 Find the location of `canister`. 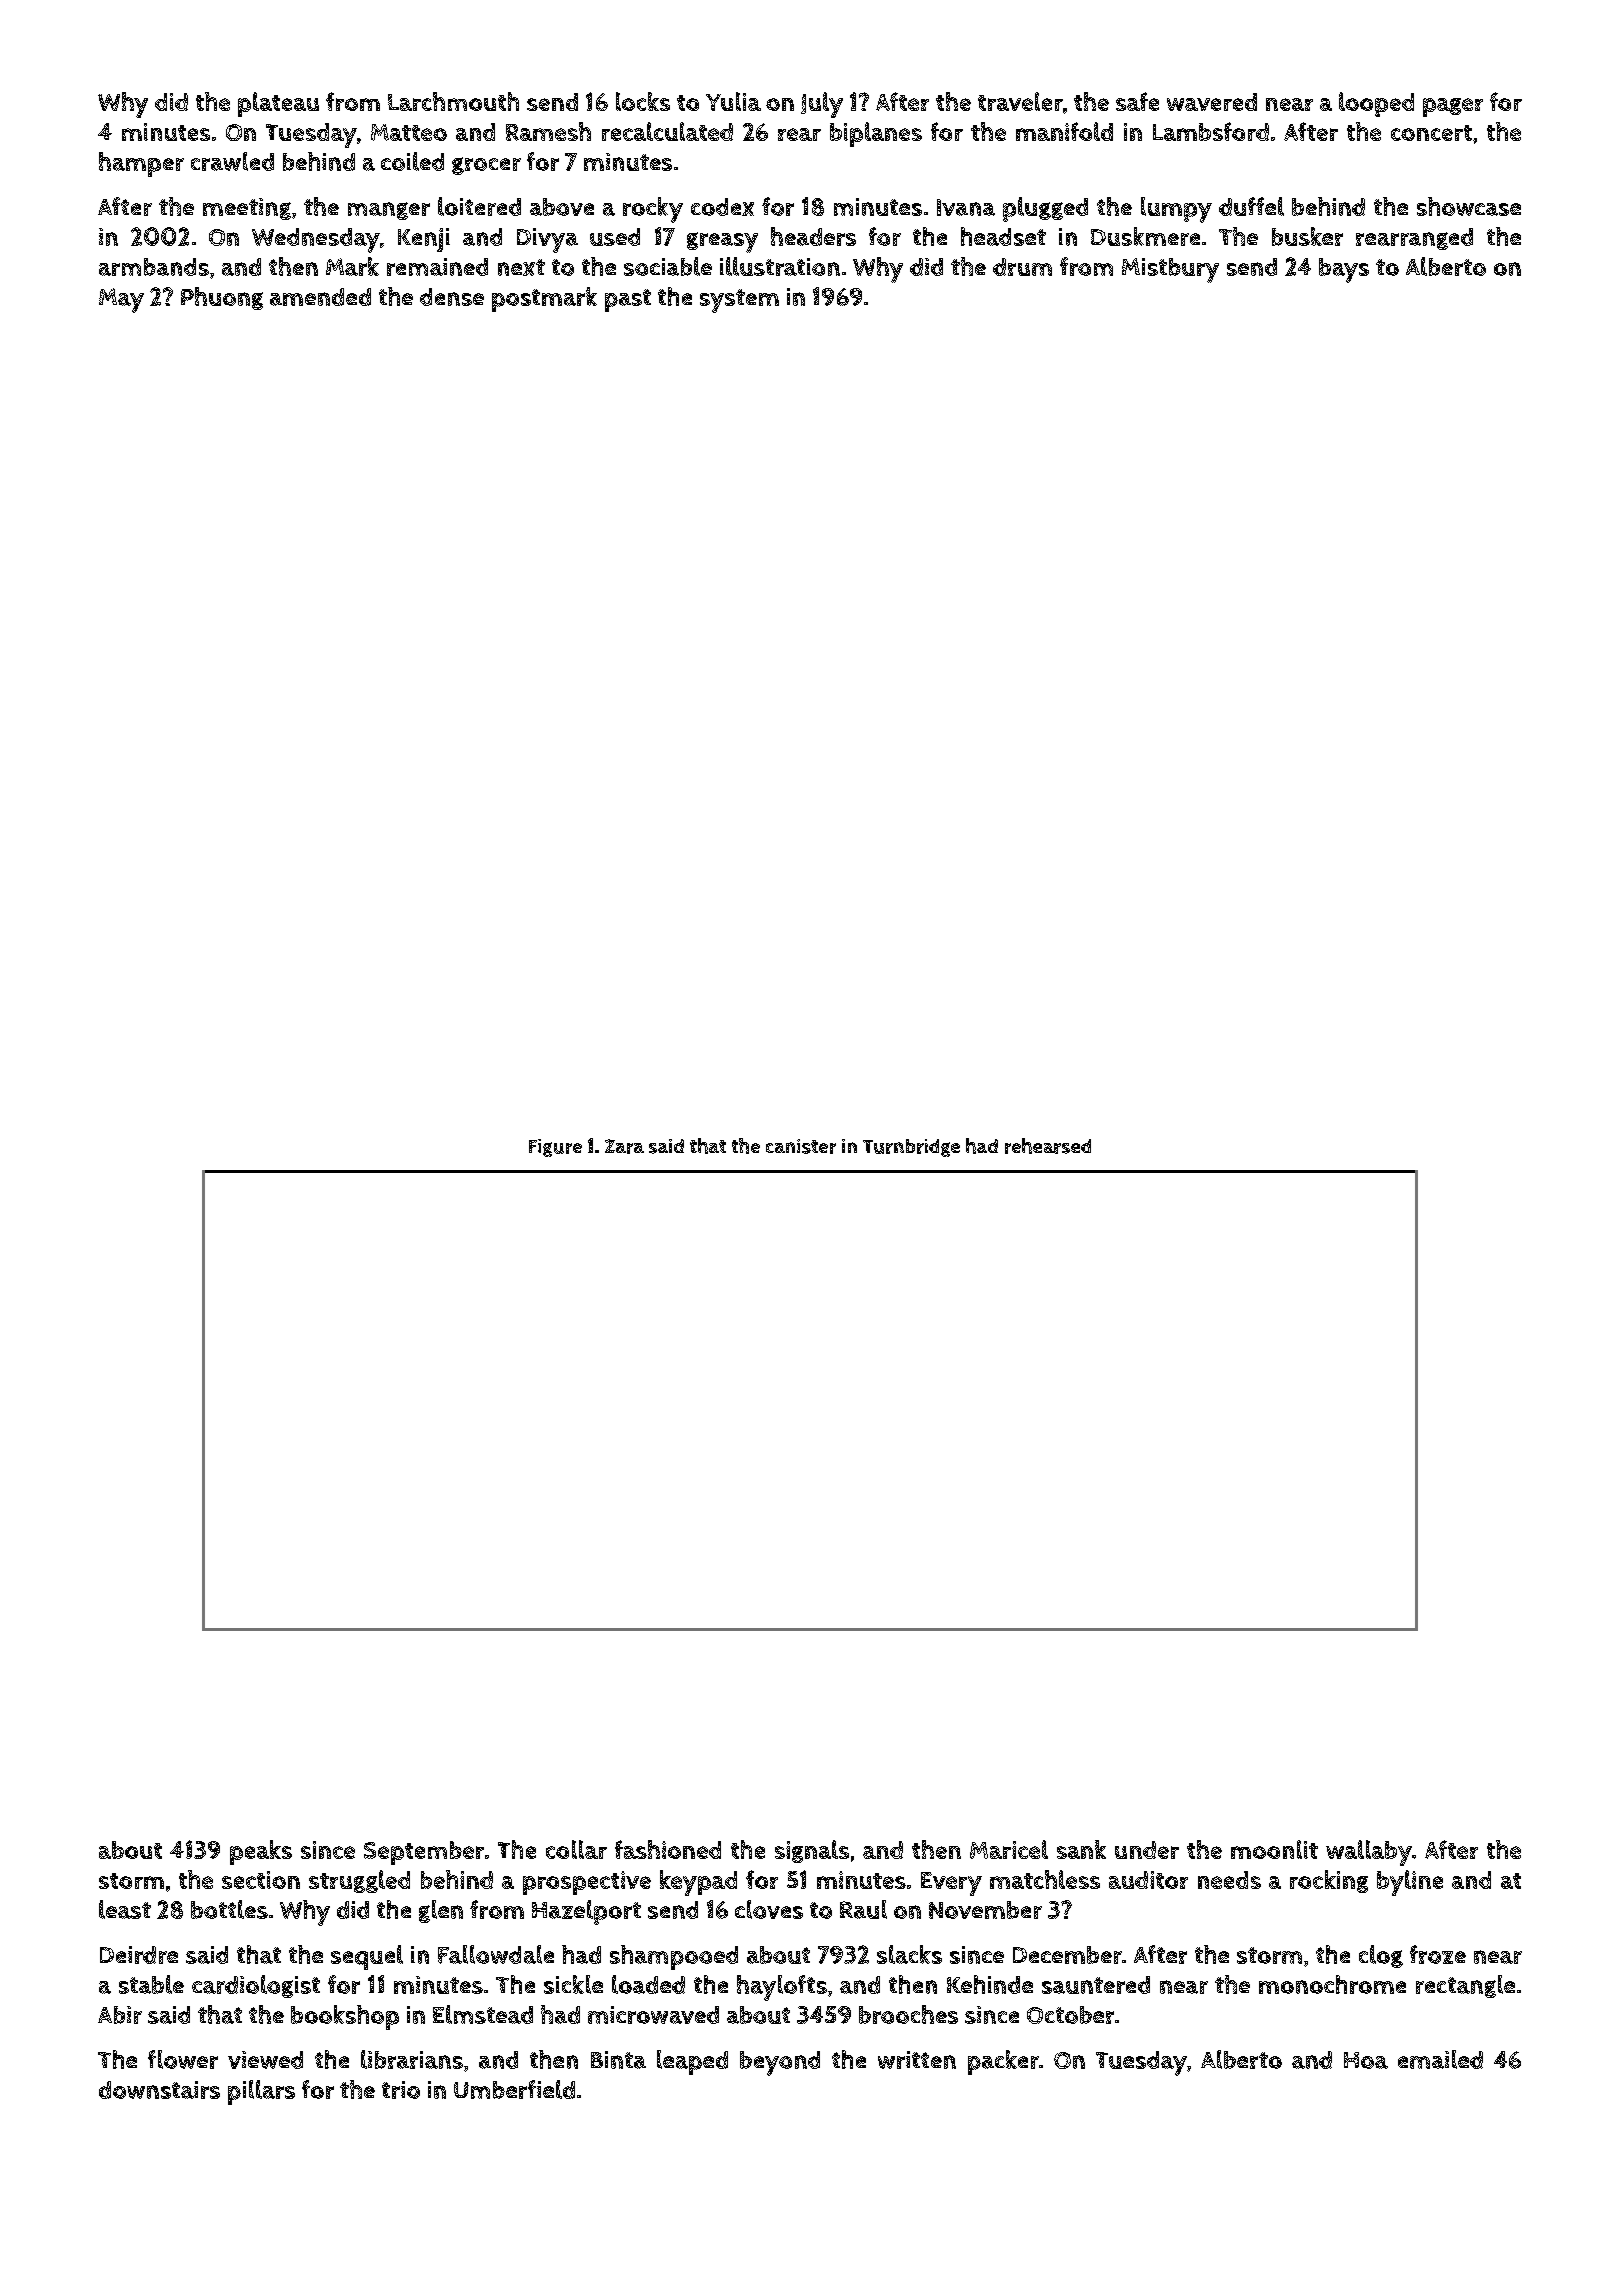

canister is located at coordinates (801, 1146).
